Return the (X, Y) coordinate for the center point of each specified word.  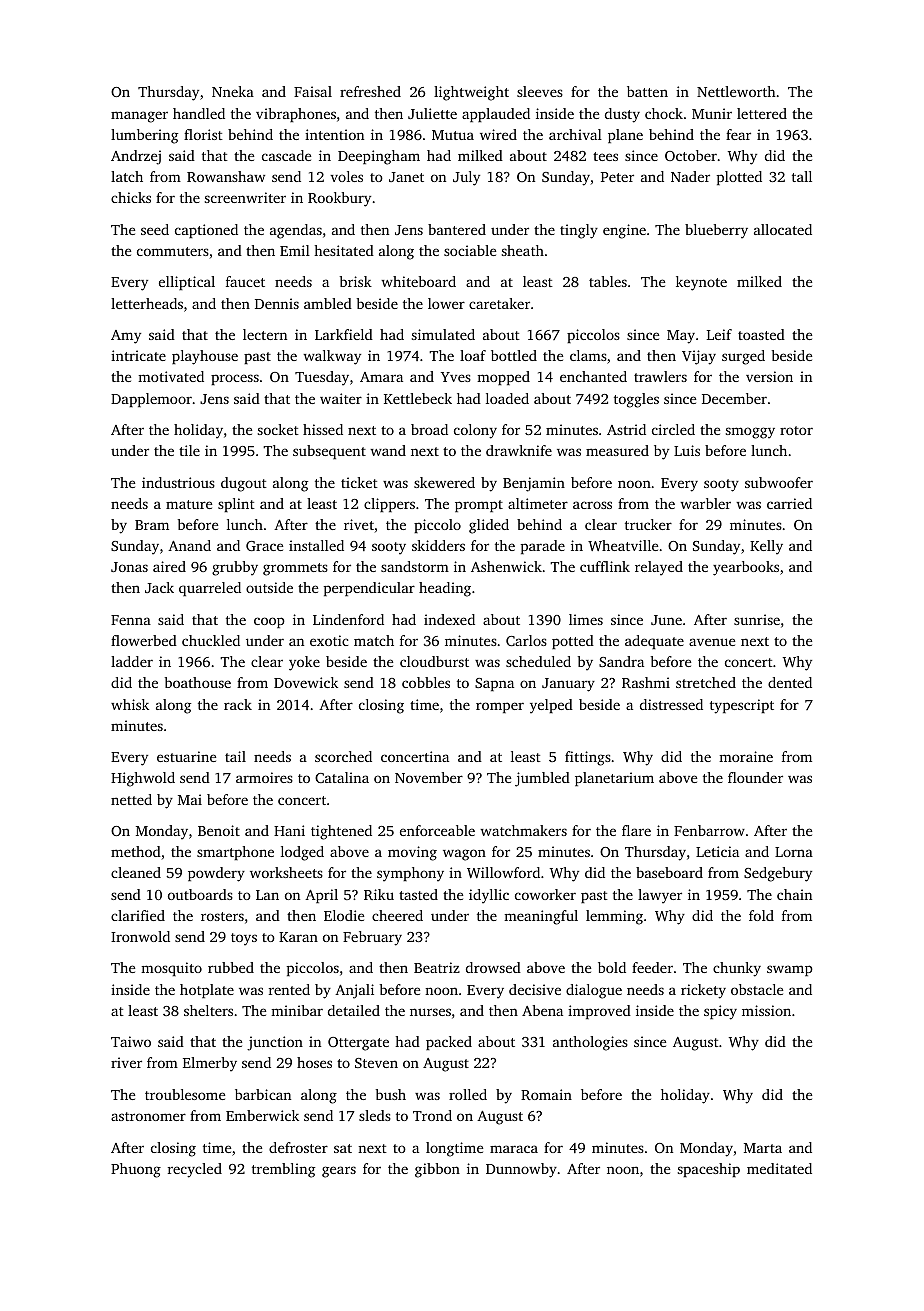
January (568, 685)
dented (790, 682)
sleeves (540, 91)
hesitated (344, 250)
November (429, 777)
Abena (542, 1010)
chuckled (211, 640)
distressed (671, 704)
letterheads (147, 303)
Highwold (143, 779)
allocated (783, 229)
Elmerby (210, 1064)
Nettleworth (736, 91)
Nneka (233, 91)
